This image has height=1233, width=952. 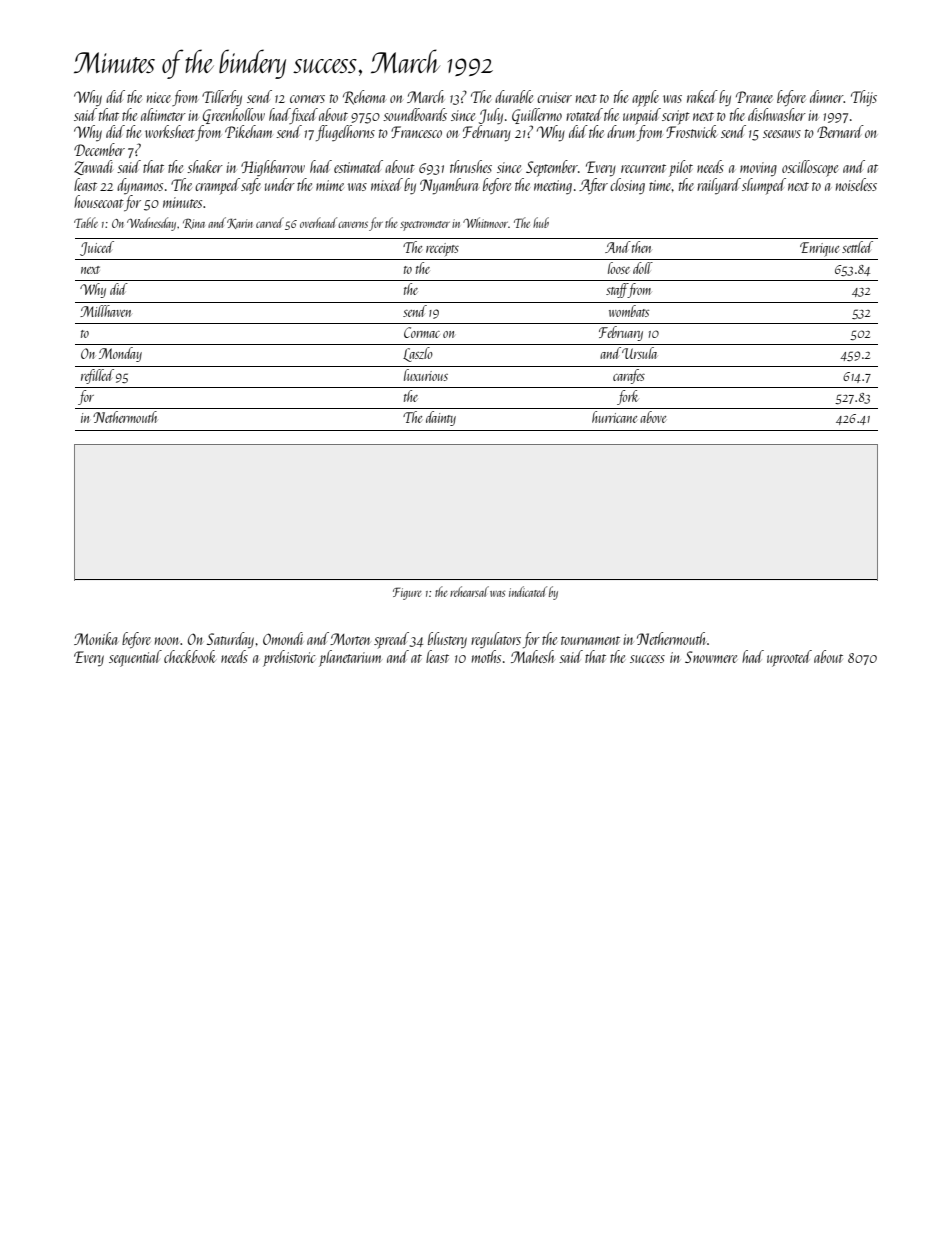 What do you see at coordinates (222, 98) in the image?
I see `Tillerby` at bounding box center [222, 98].
